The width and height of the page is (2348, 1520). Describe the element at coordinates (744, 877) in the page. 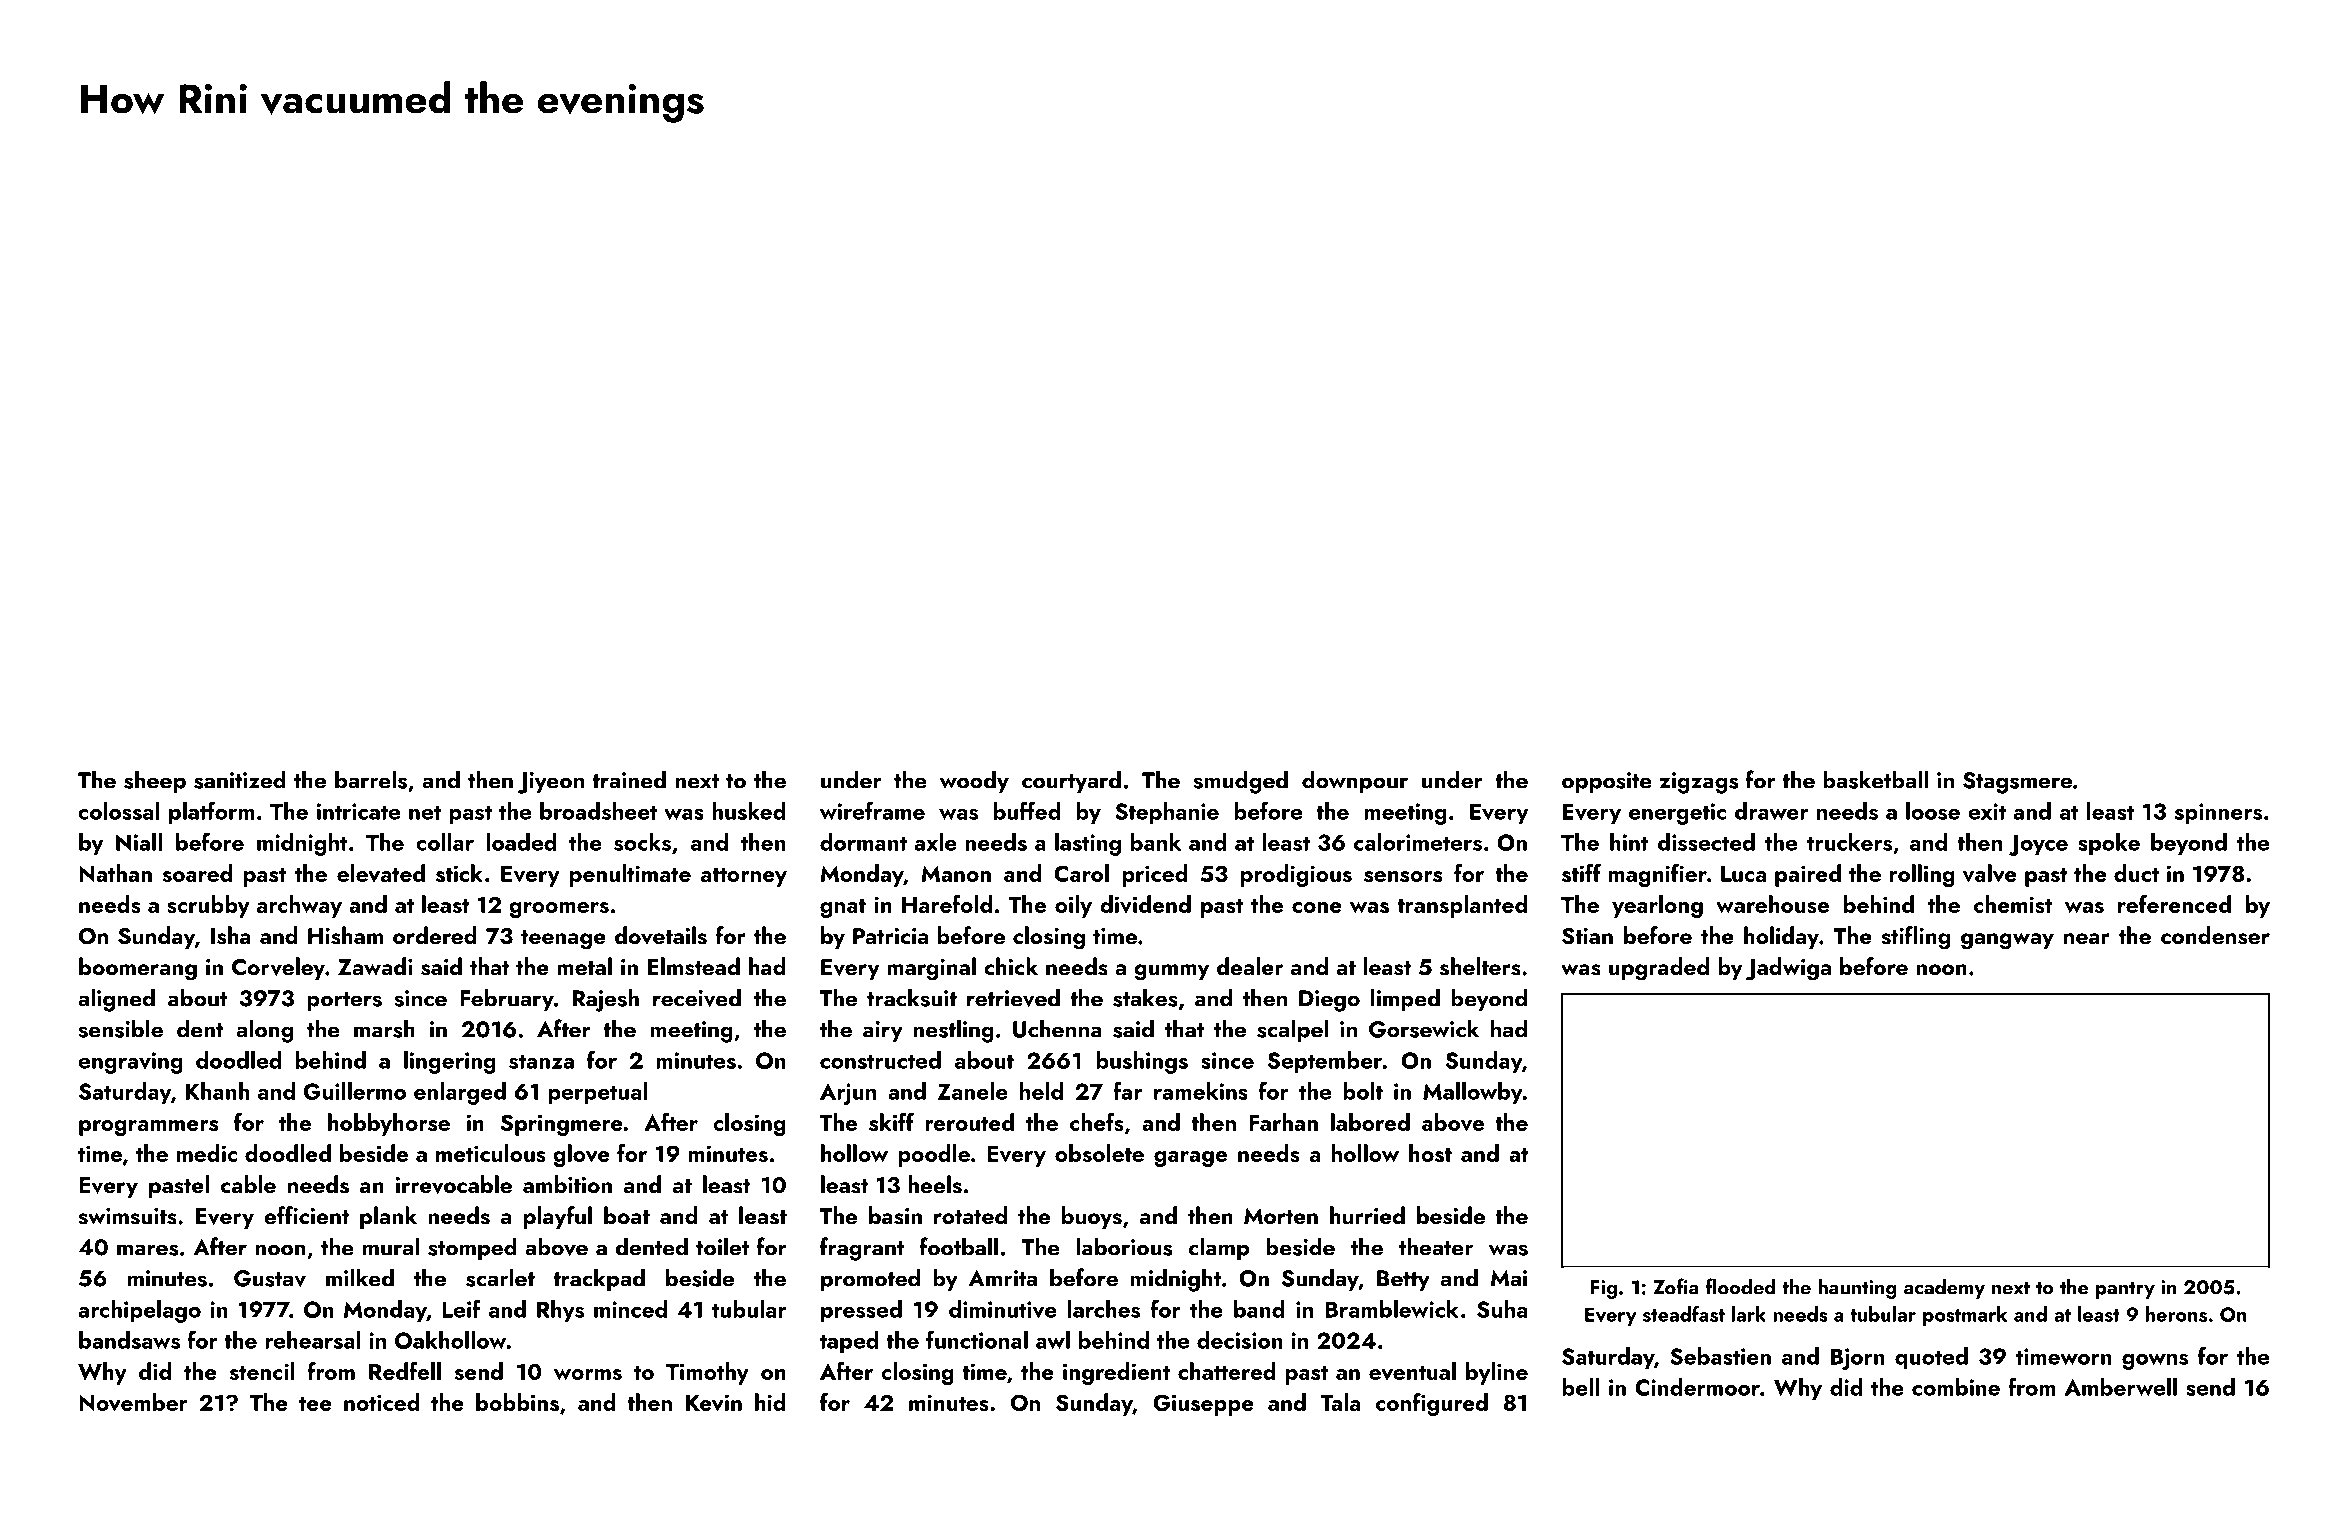

I see `attorney` at that location.
